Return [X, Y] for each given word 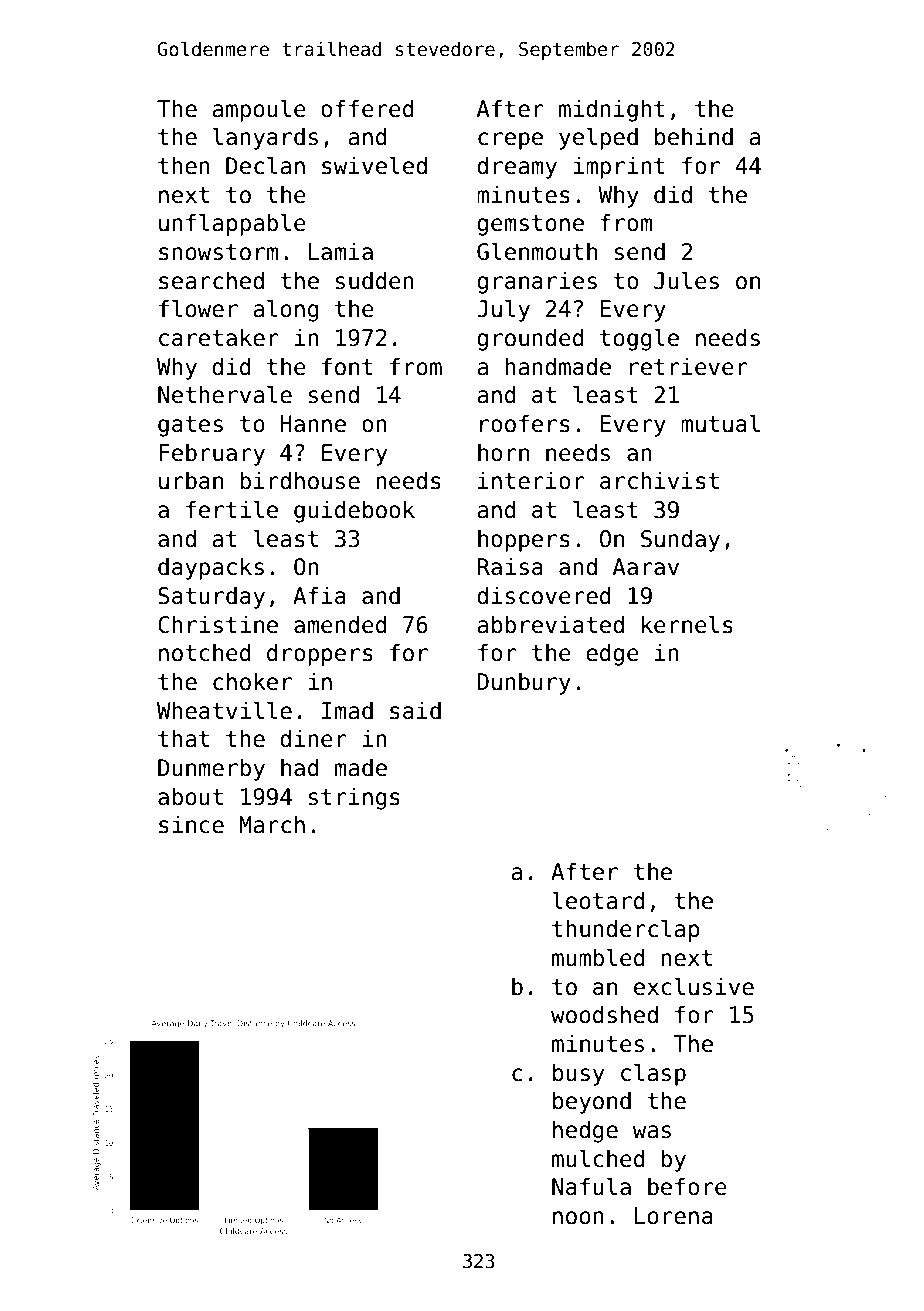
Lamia [341, 251]
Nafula [591, 1186]
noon [578, 1218]
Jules [686, 280]
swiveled [374, 165]
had [300, 767]
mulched [598, 1158]
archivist [659, 480]
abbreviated [550, 624]
